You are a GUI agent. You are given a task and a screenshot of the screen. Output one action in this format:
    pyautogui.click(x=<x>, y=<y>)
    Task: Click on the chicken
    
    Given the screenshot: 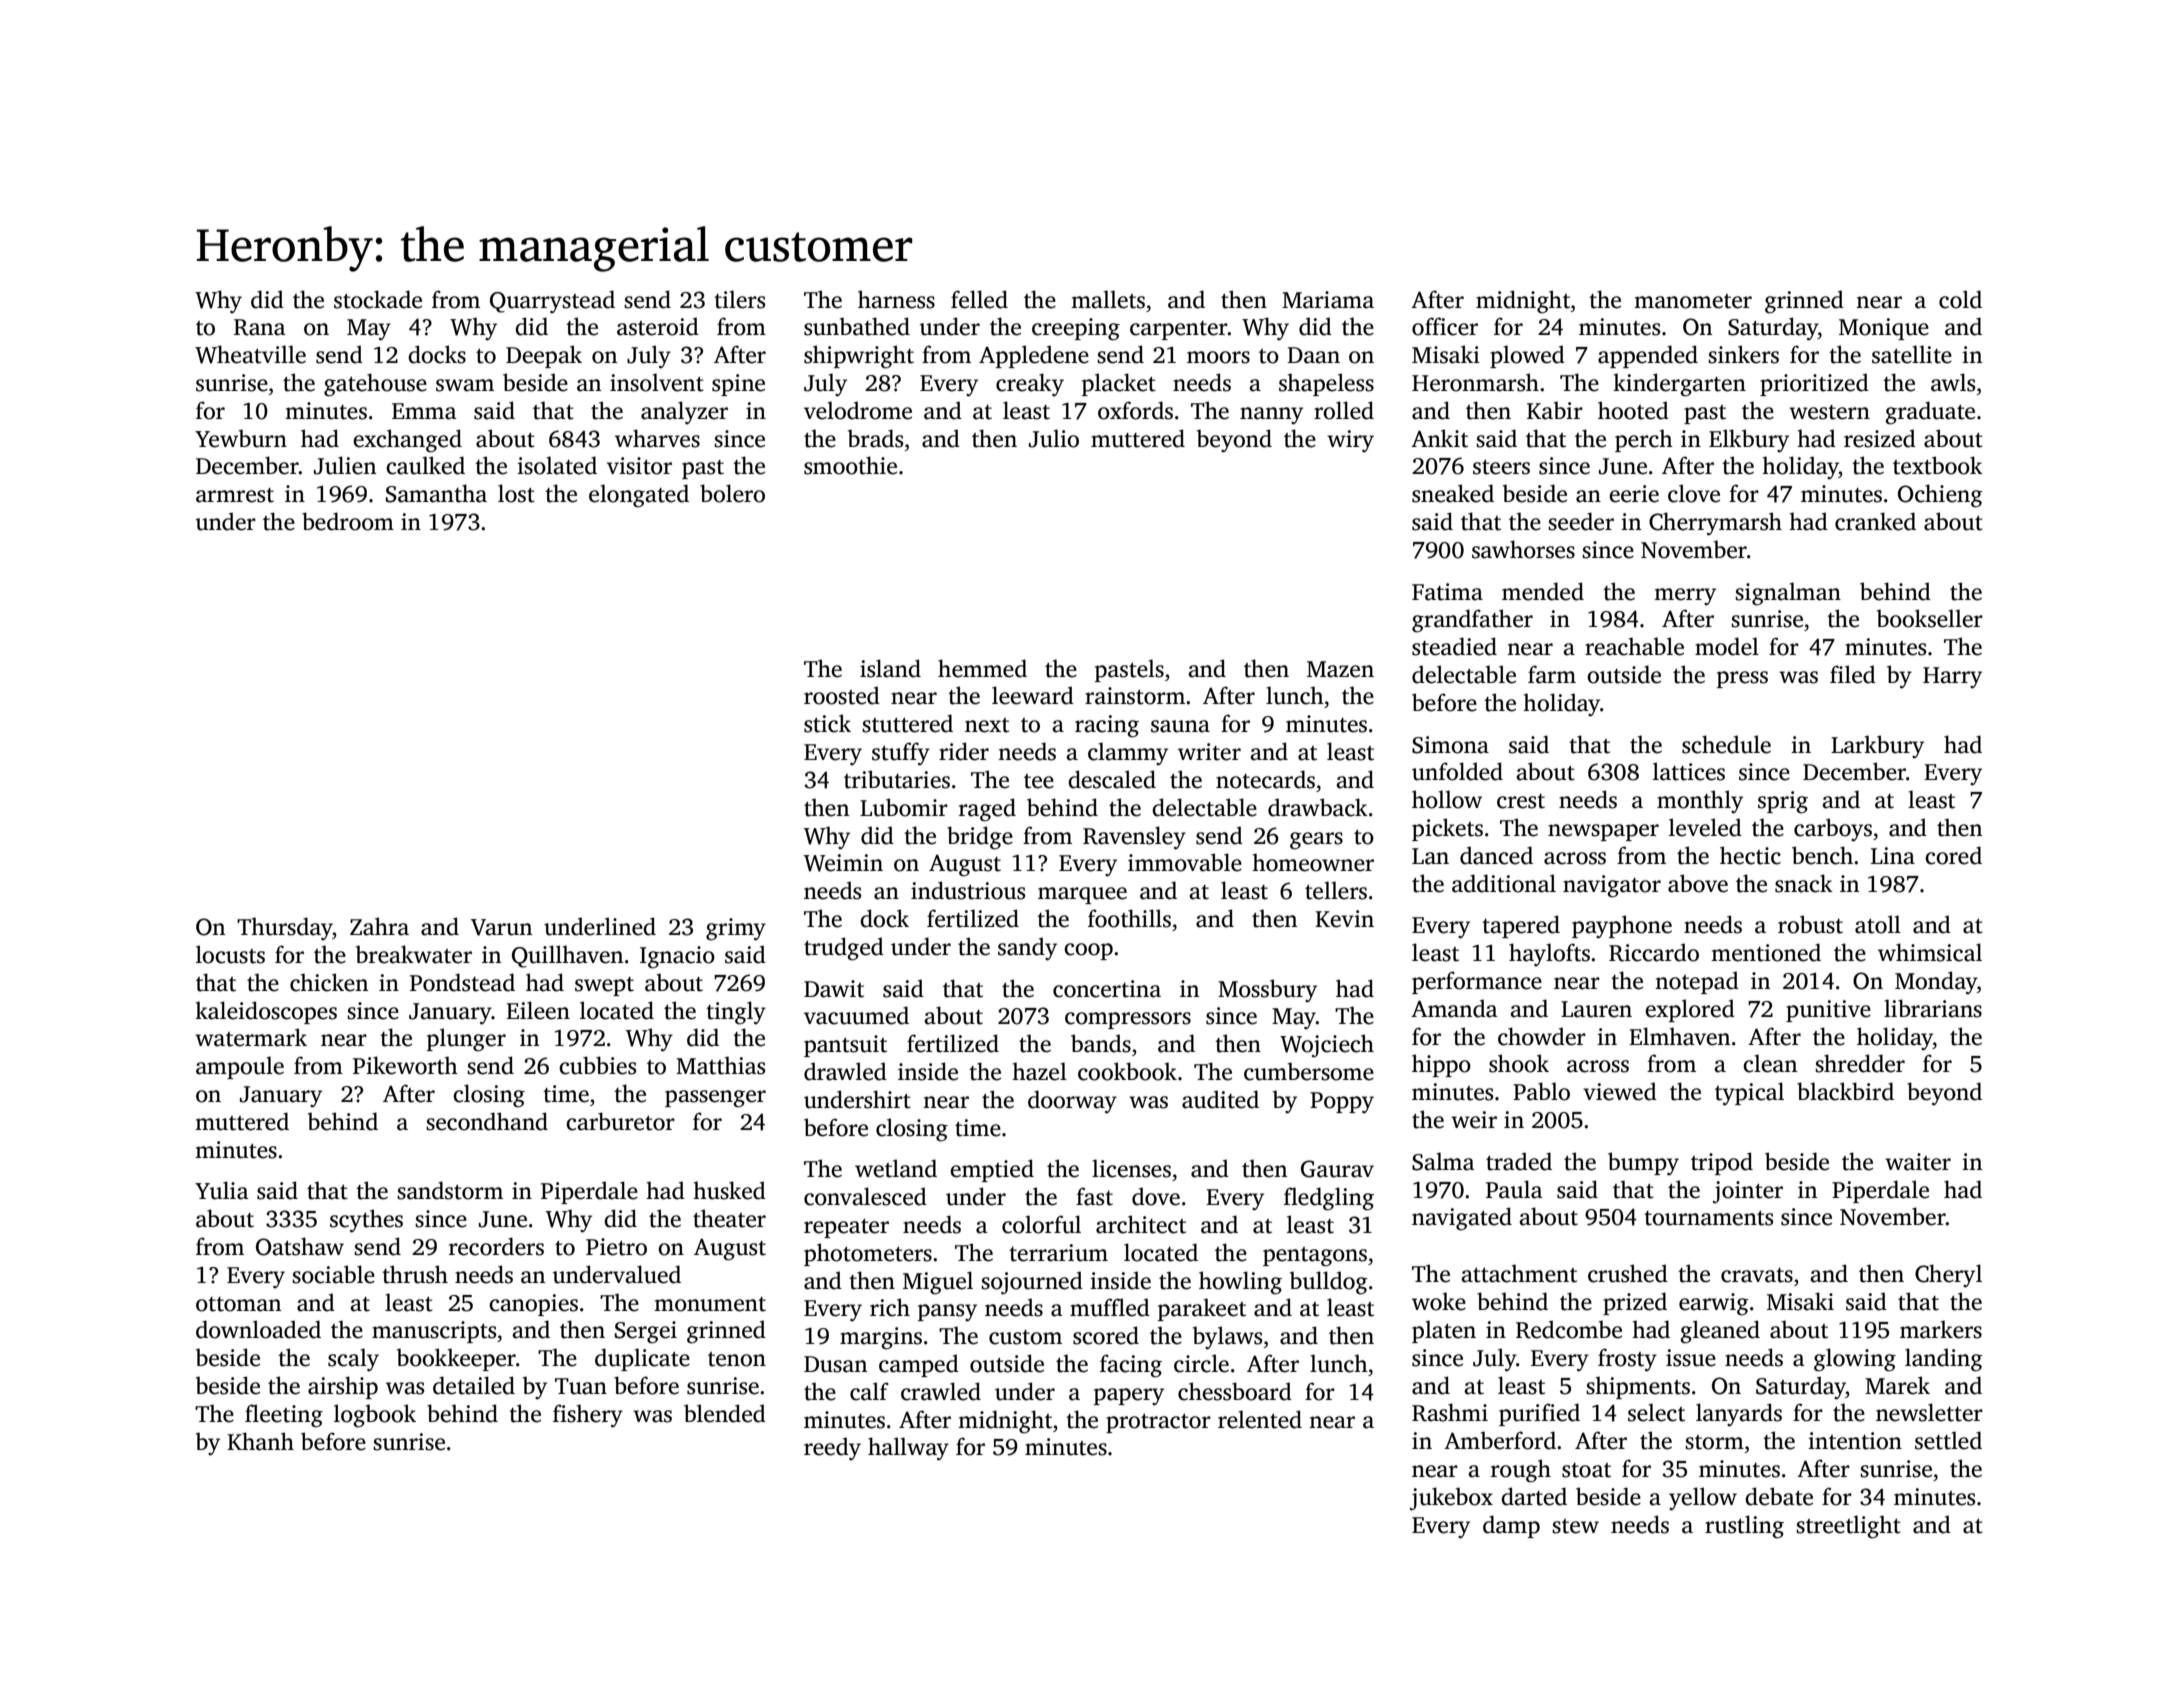 What is the action you would take?
    pyautogui.click(x=329, y=982)
